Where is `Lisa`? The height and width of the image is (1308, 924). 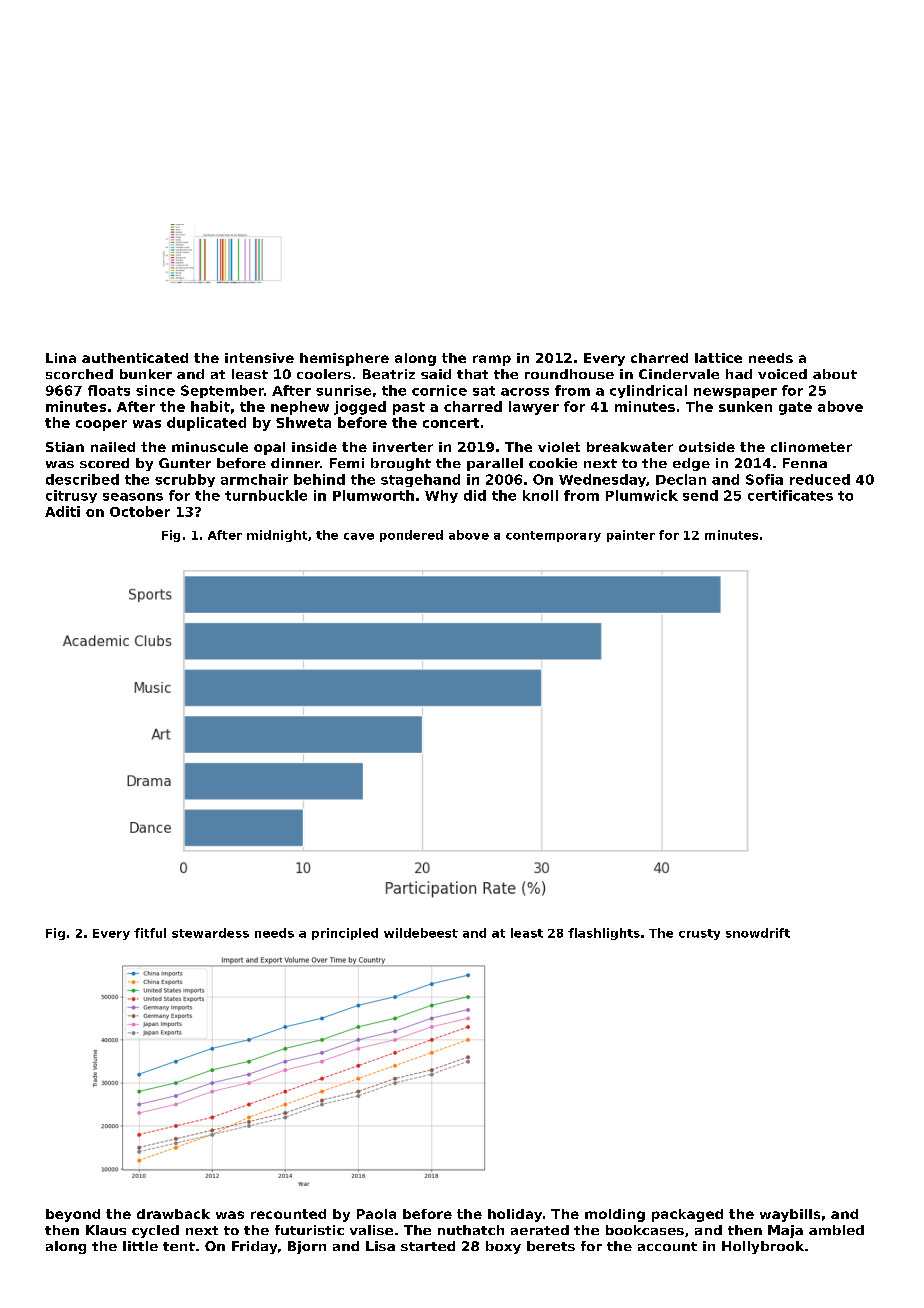 Lisa is located at coordinates (380, 1246).
